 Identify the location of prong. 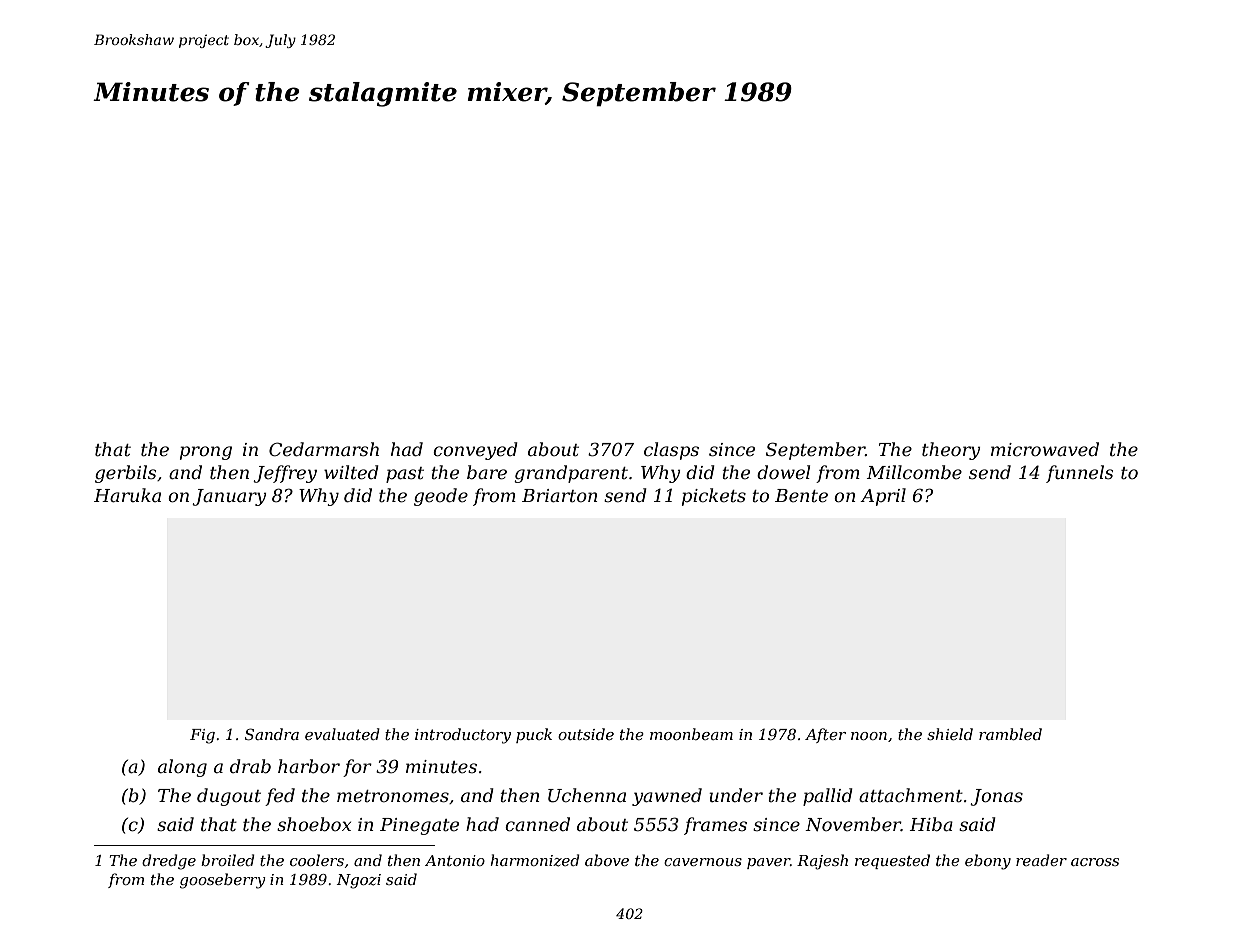
(206, 453).
